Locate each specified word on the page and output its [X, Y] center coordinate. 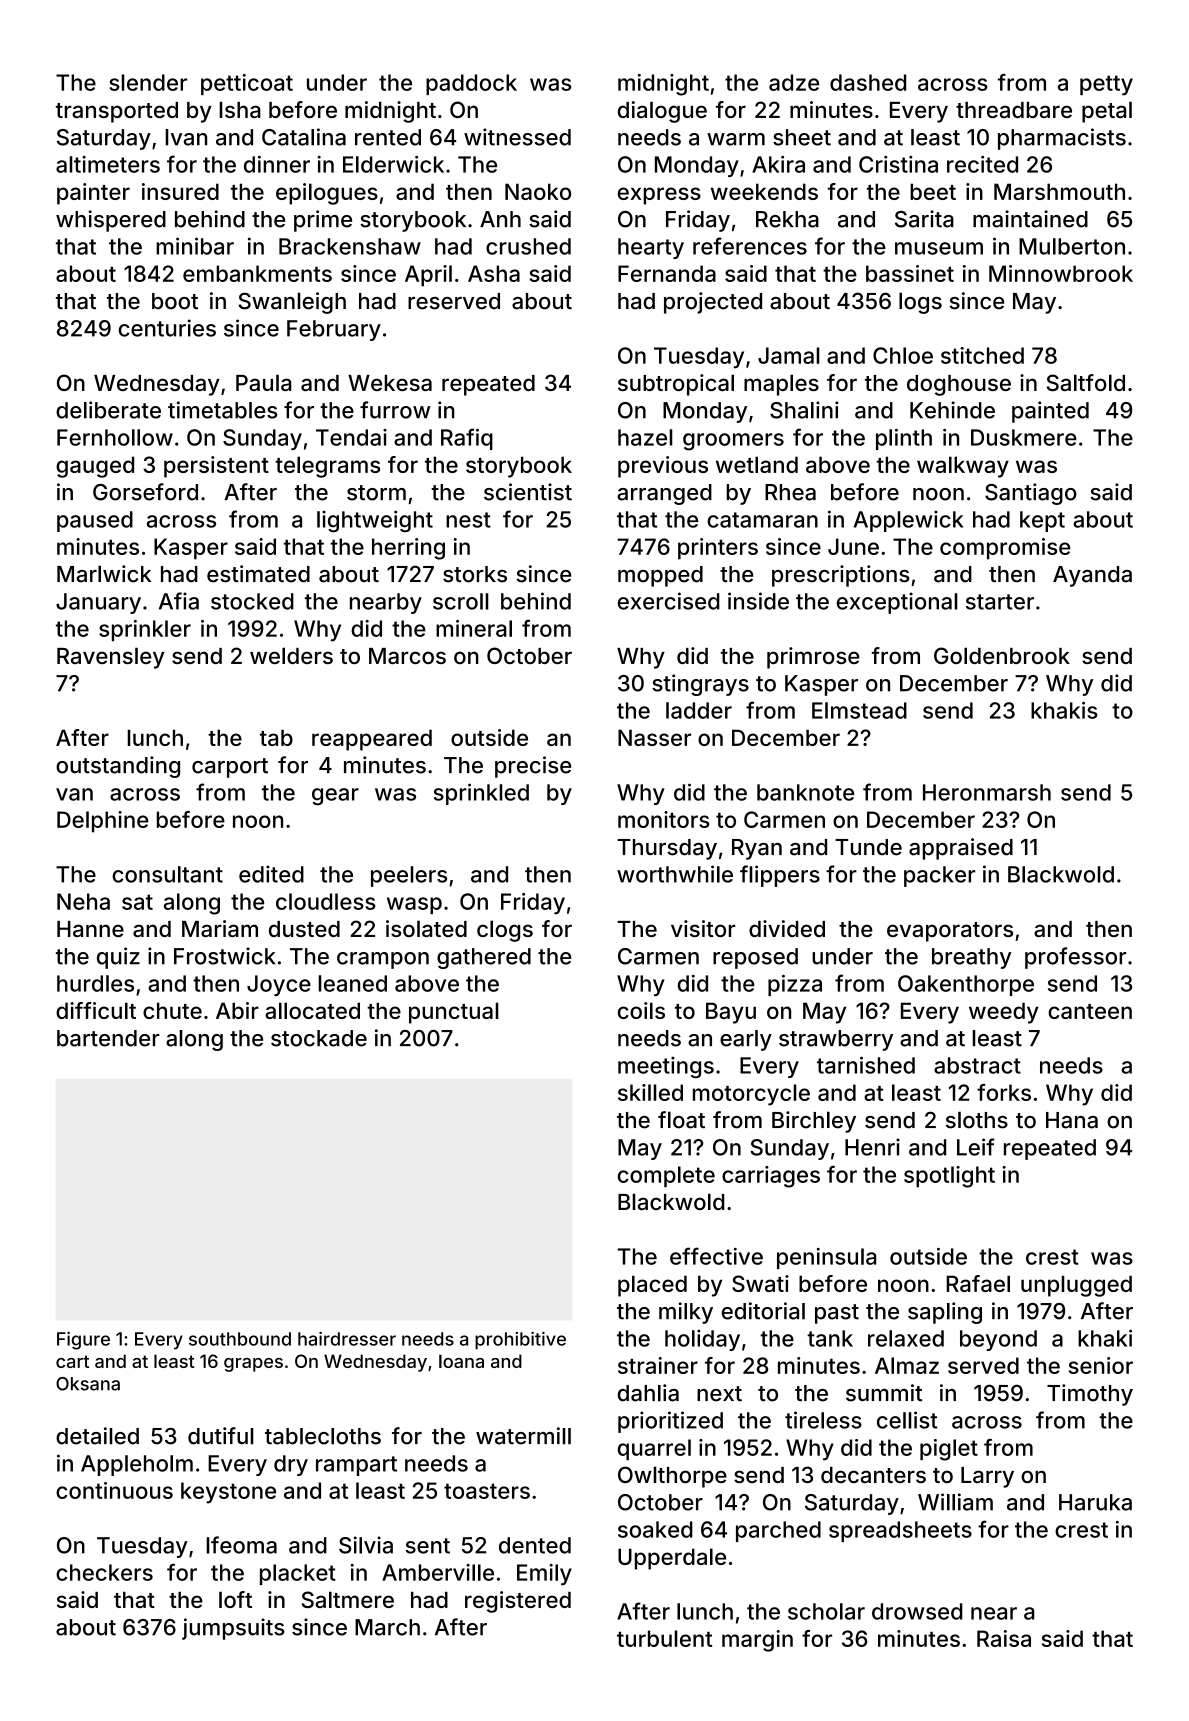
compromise [1005, 549]
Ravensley [111, 658]
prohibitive [520, 1340]
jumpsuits [233, 1629]
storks [475, 574]
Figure [83, 1341]
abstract [977, 1065]
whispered [111, 221]
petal [1107, 112]
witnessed [517, 137]
